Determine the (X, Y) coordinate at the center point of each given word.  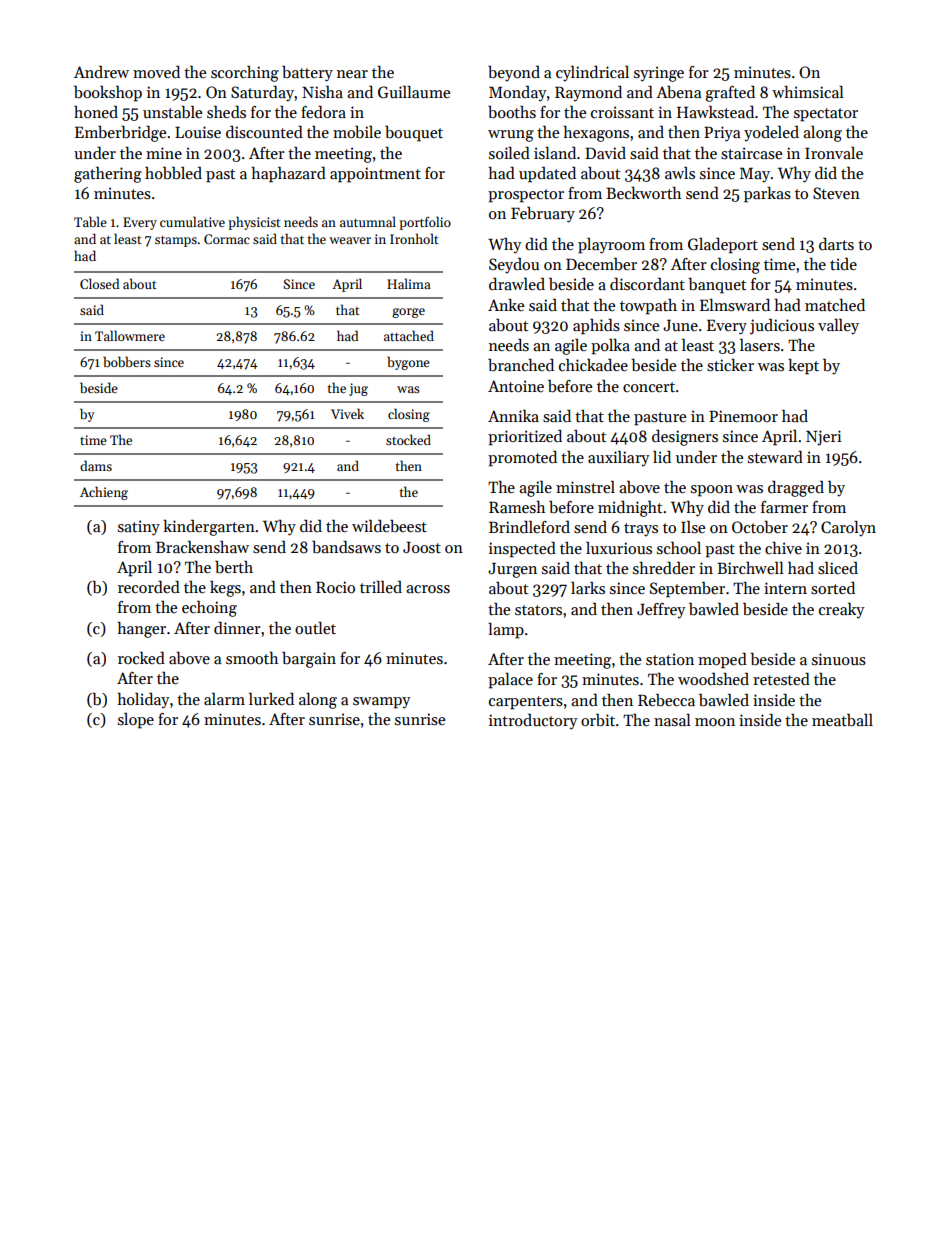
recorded (149, 586)
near (352, 74)
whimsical (808, 91)
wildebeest (389, 525)
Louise (198, 132)
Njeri (823, 438)
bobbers (127, 361)
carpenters (526, 703)
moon (715, 722)
